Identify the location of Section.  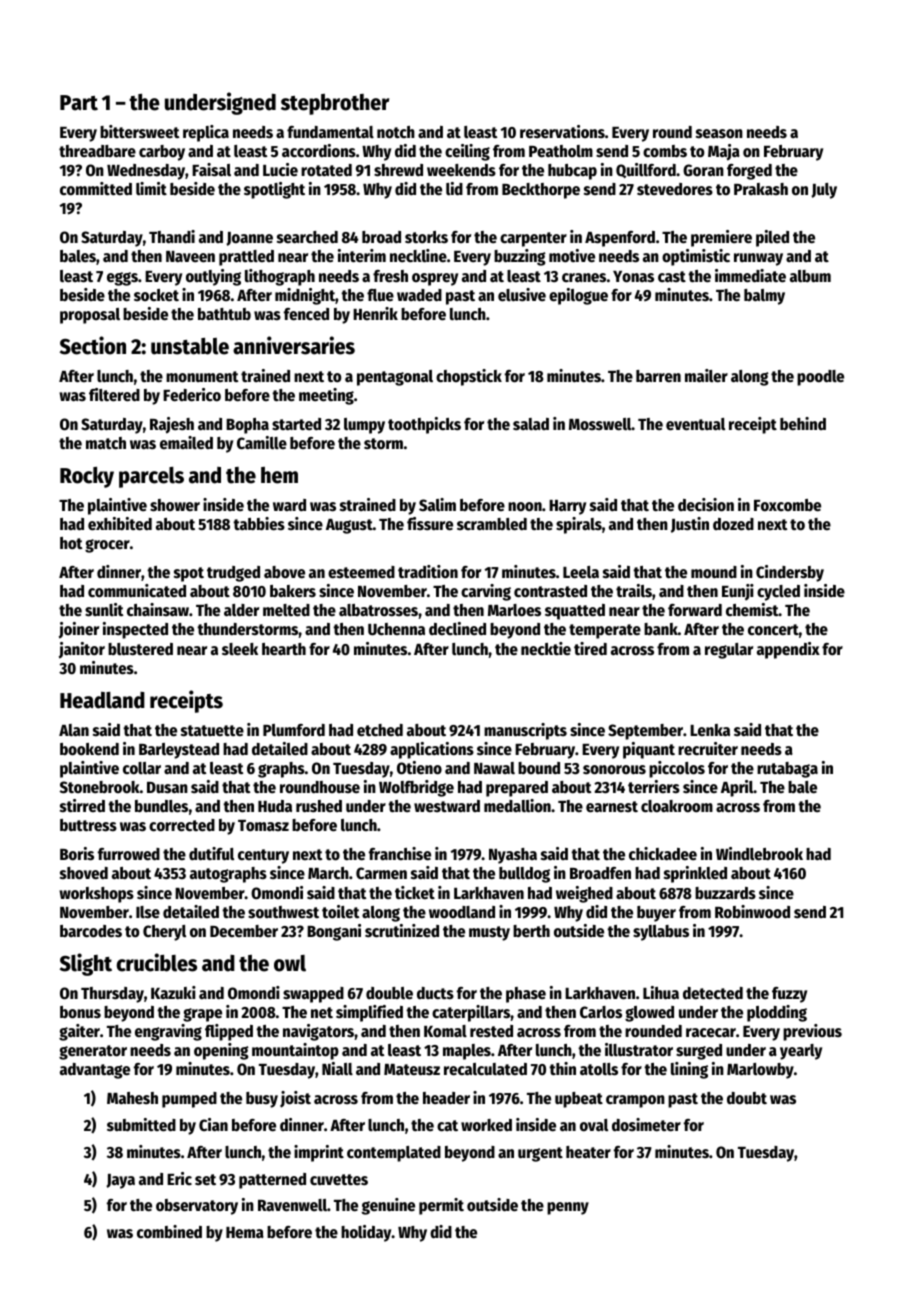
(93, 345).
